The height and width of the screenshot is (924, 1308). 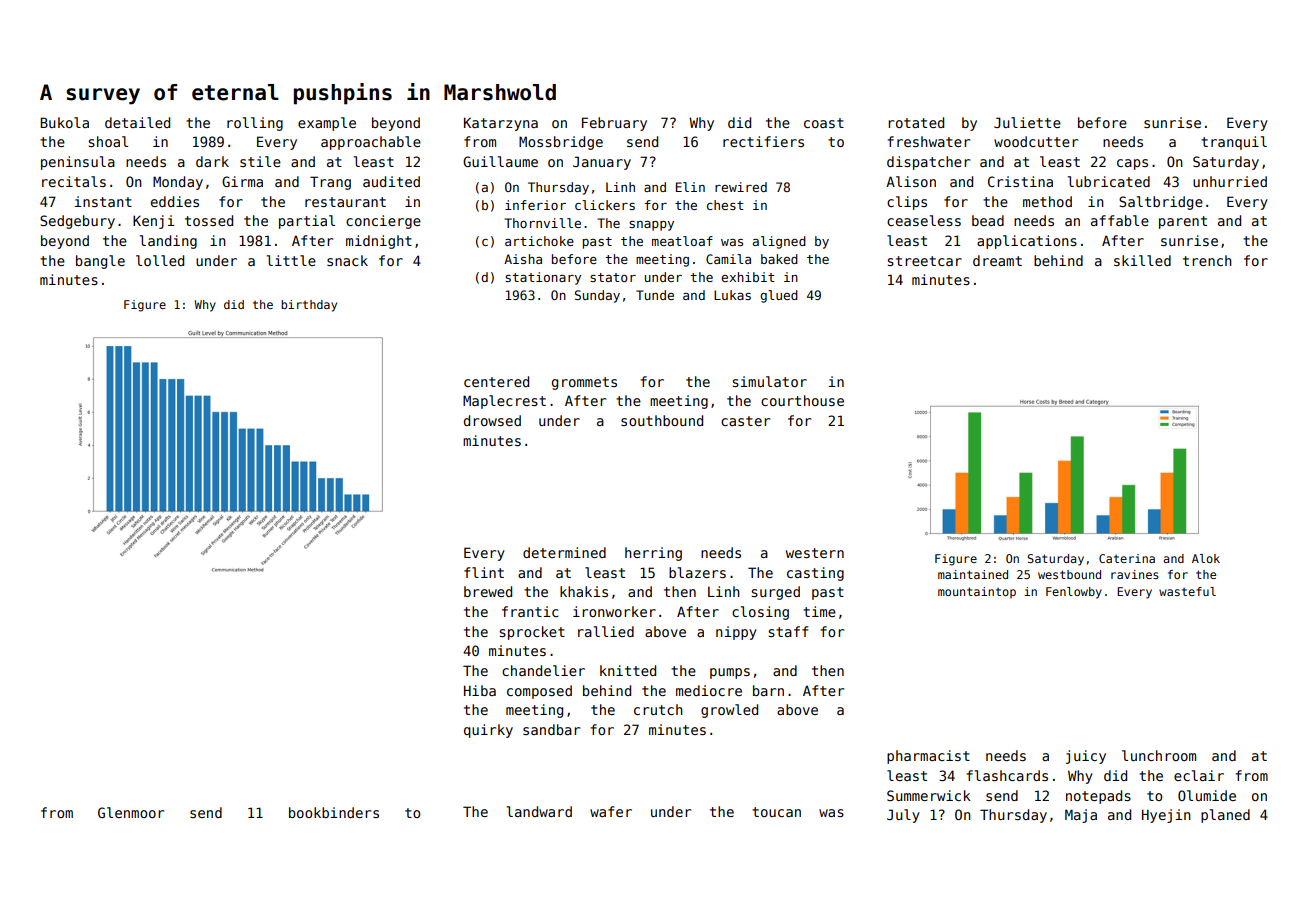 What do you see at coordinates (1206, 558) in the screenshot?
I see `Alok` at bounding box center [1206, 558].
